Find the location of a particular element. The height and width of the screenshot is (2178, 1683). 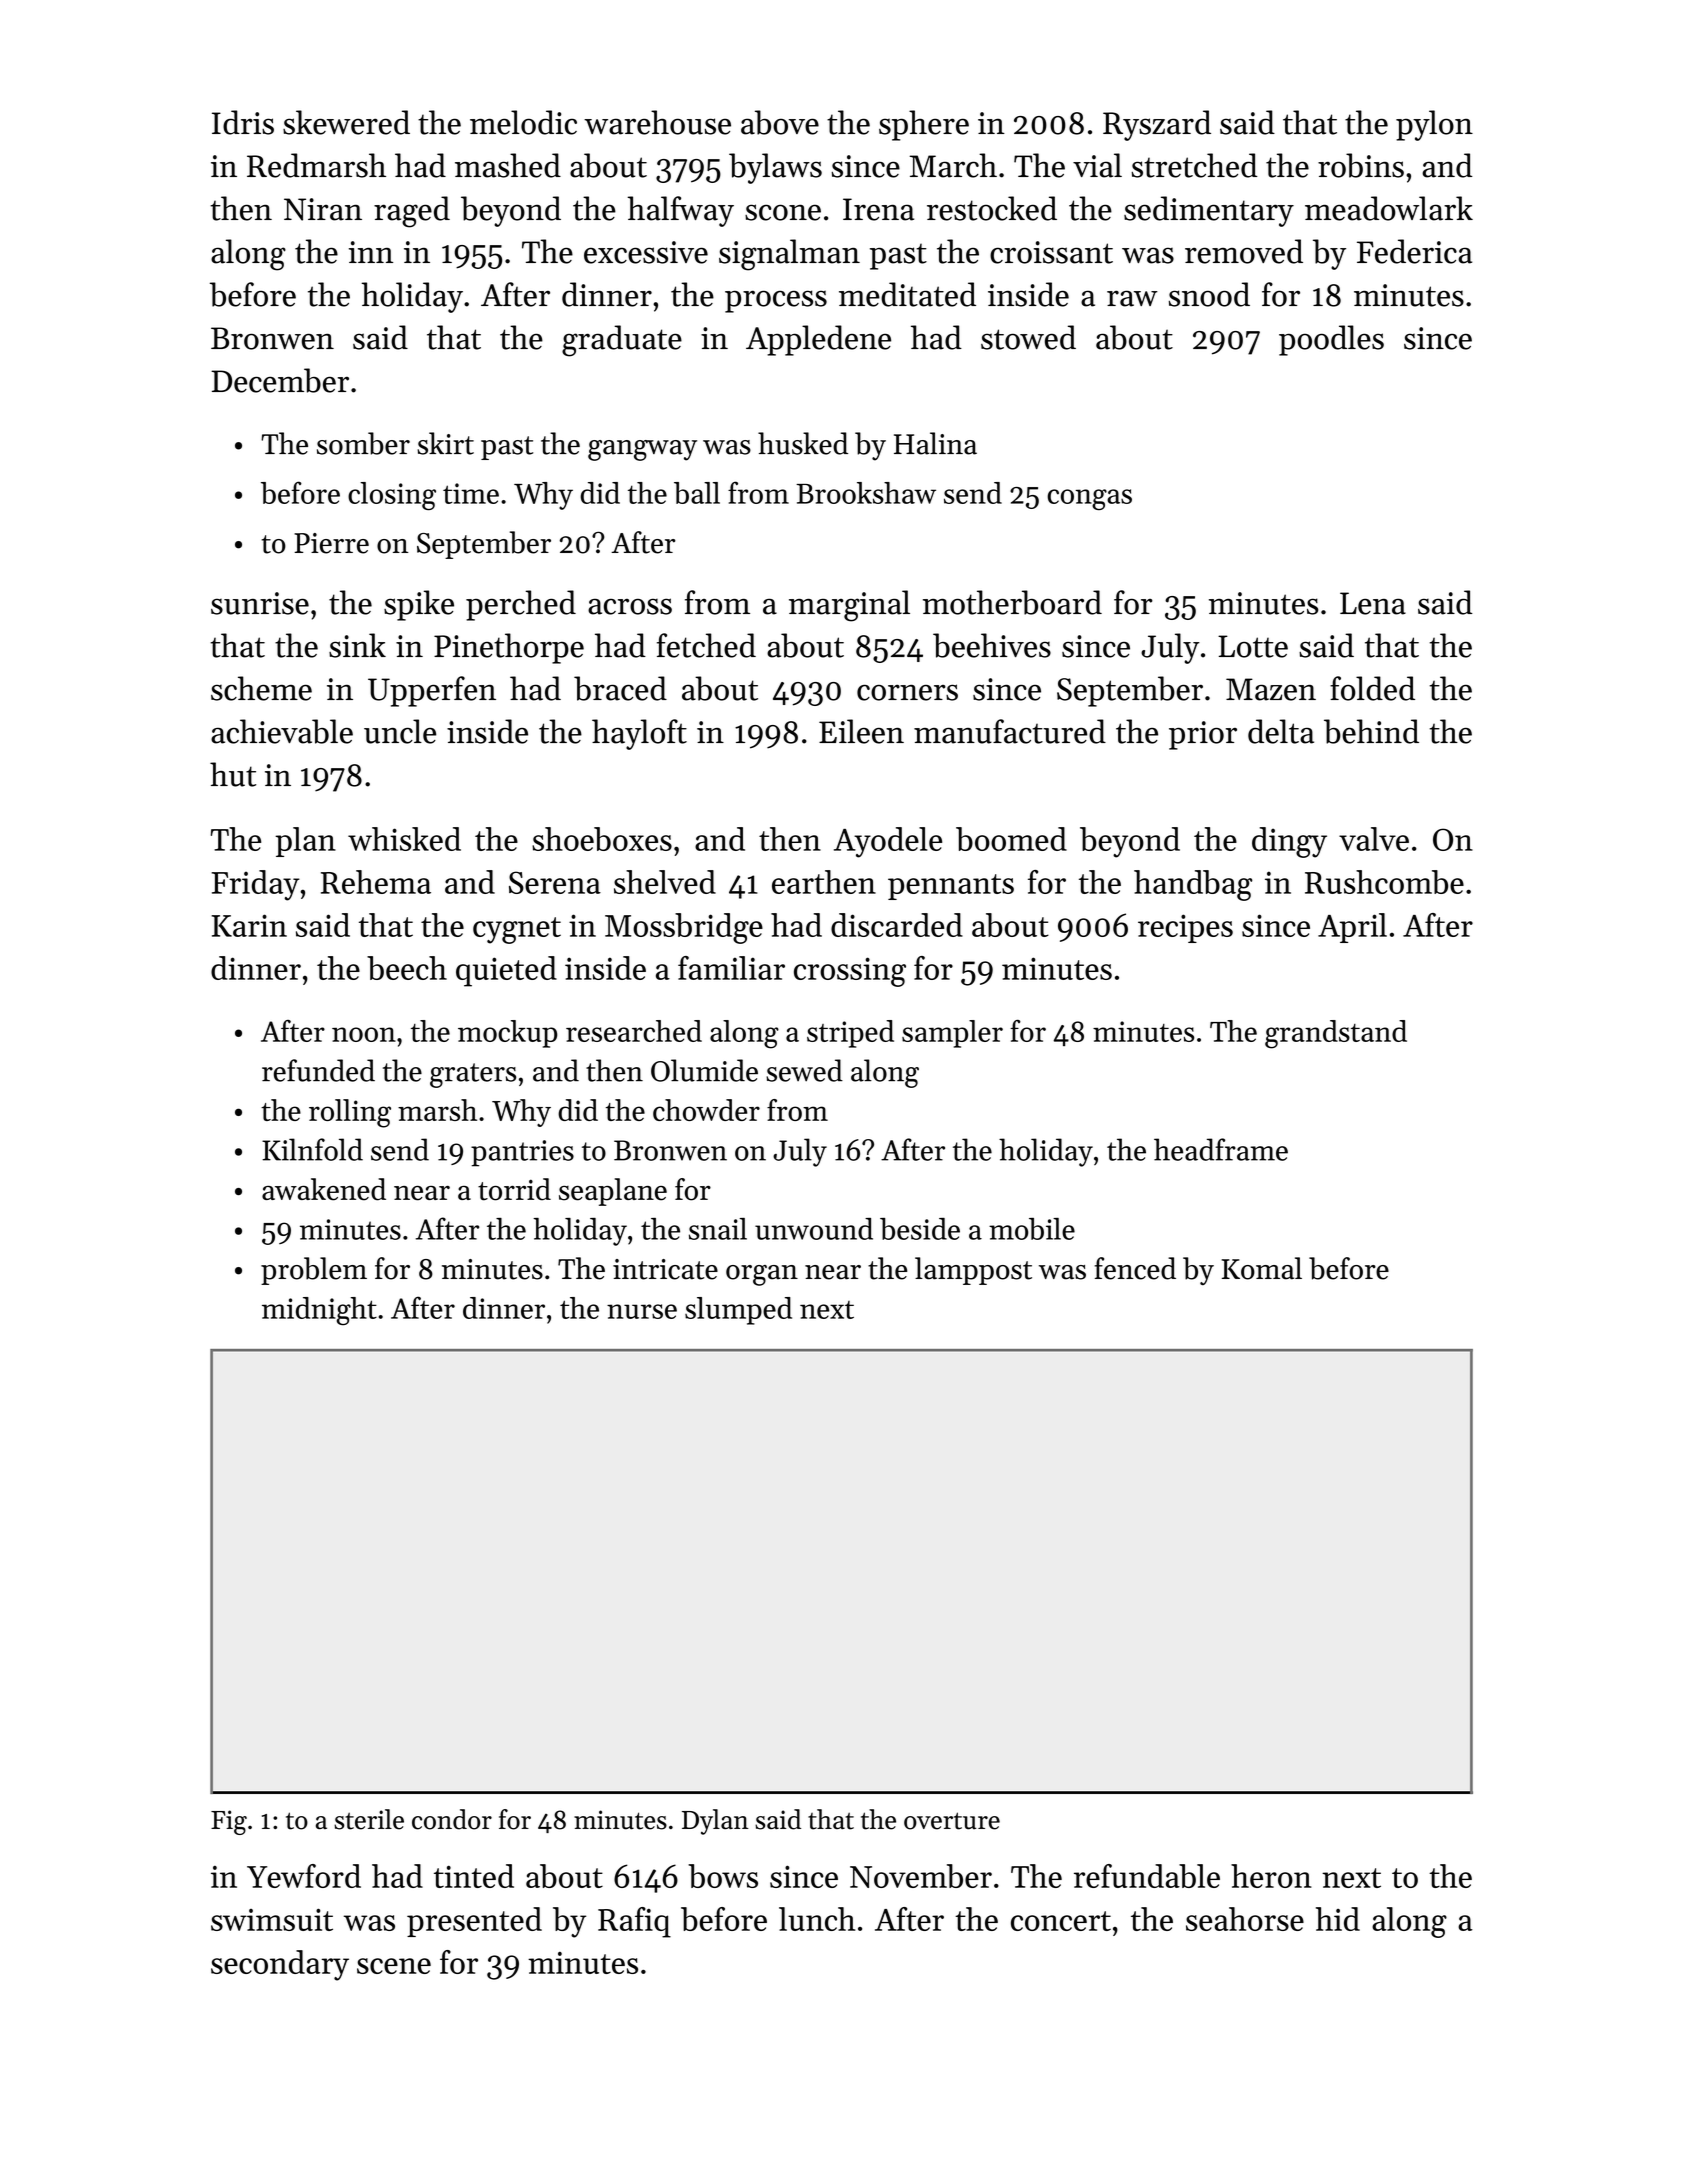

handbag is located at coordinates (1193, 885).
